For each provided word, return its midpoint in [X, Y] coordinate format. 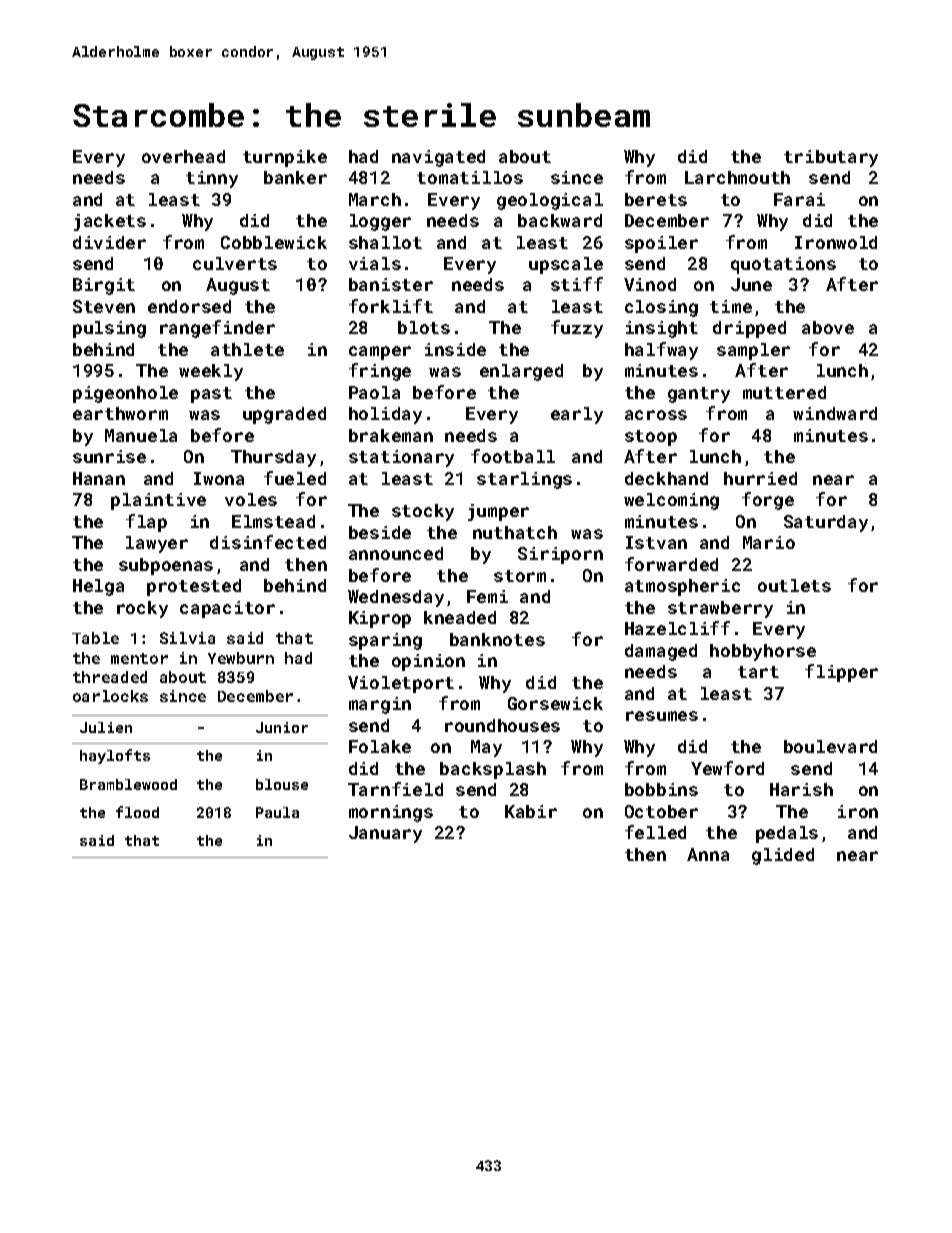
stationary [401, 458]
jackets [110, 222]
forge [768, 501]
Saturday [826, 523]
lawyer [157, 544]
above [828, 327]
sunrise [109, 456]
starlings [524, 480]
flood [137, 812]
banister [391, 284]
